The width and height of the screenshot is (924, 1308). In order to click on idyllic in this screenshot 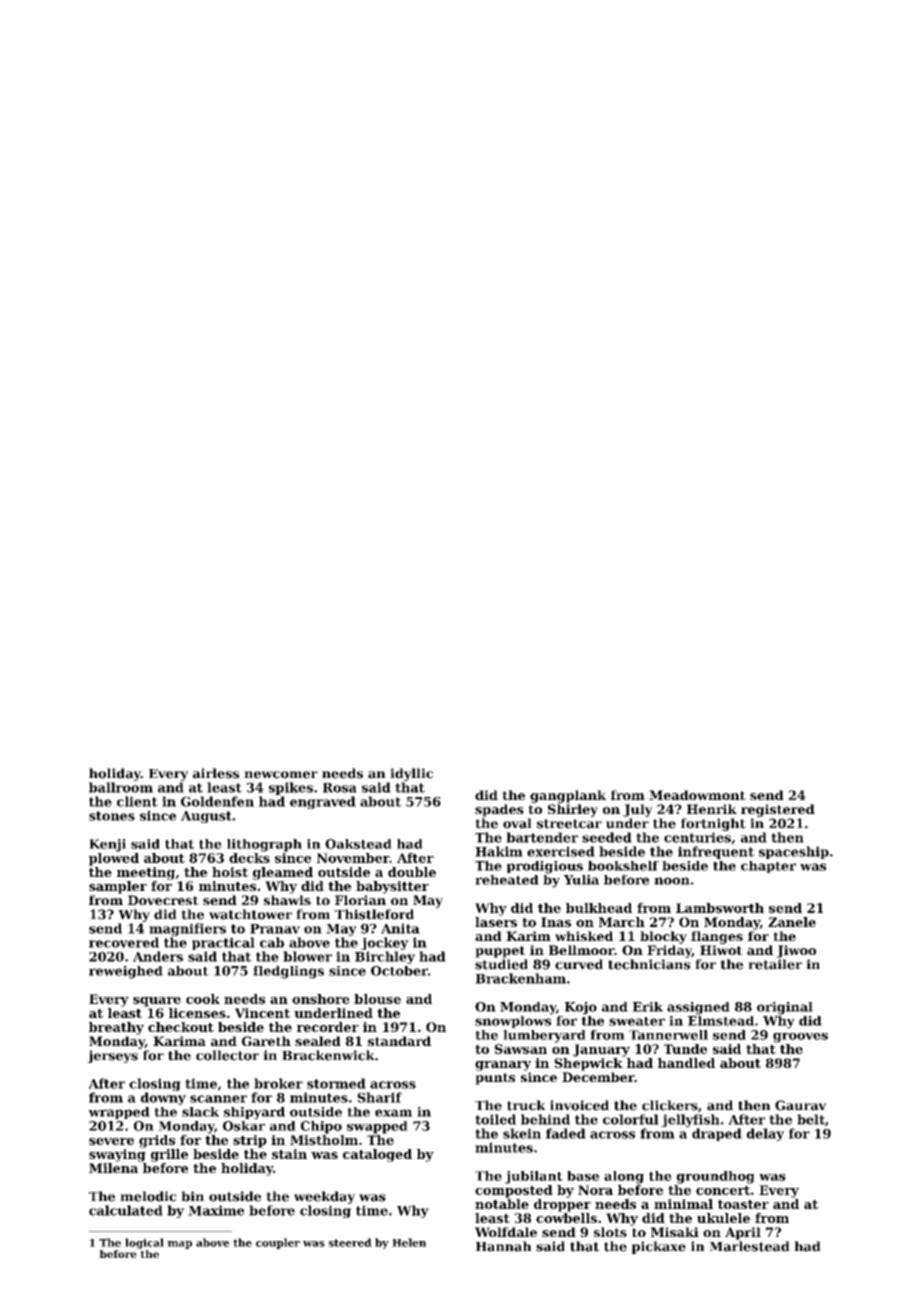, I will do `click(411, 774)`.
